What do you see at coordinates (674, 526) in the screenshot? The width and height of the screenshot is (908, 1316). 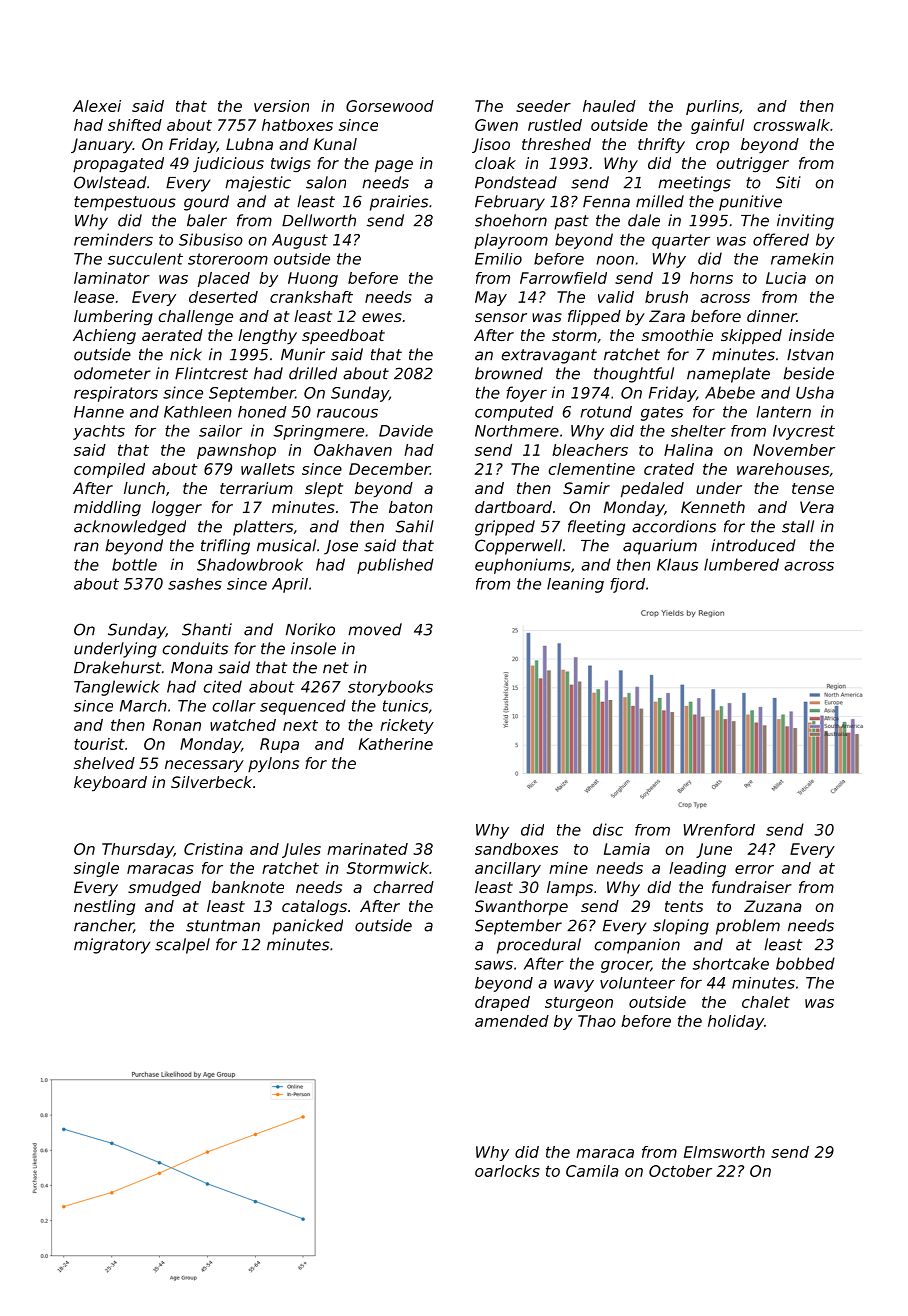 I see `accordions` at bounding box center [674, 526].
